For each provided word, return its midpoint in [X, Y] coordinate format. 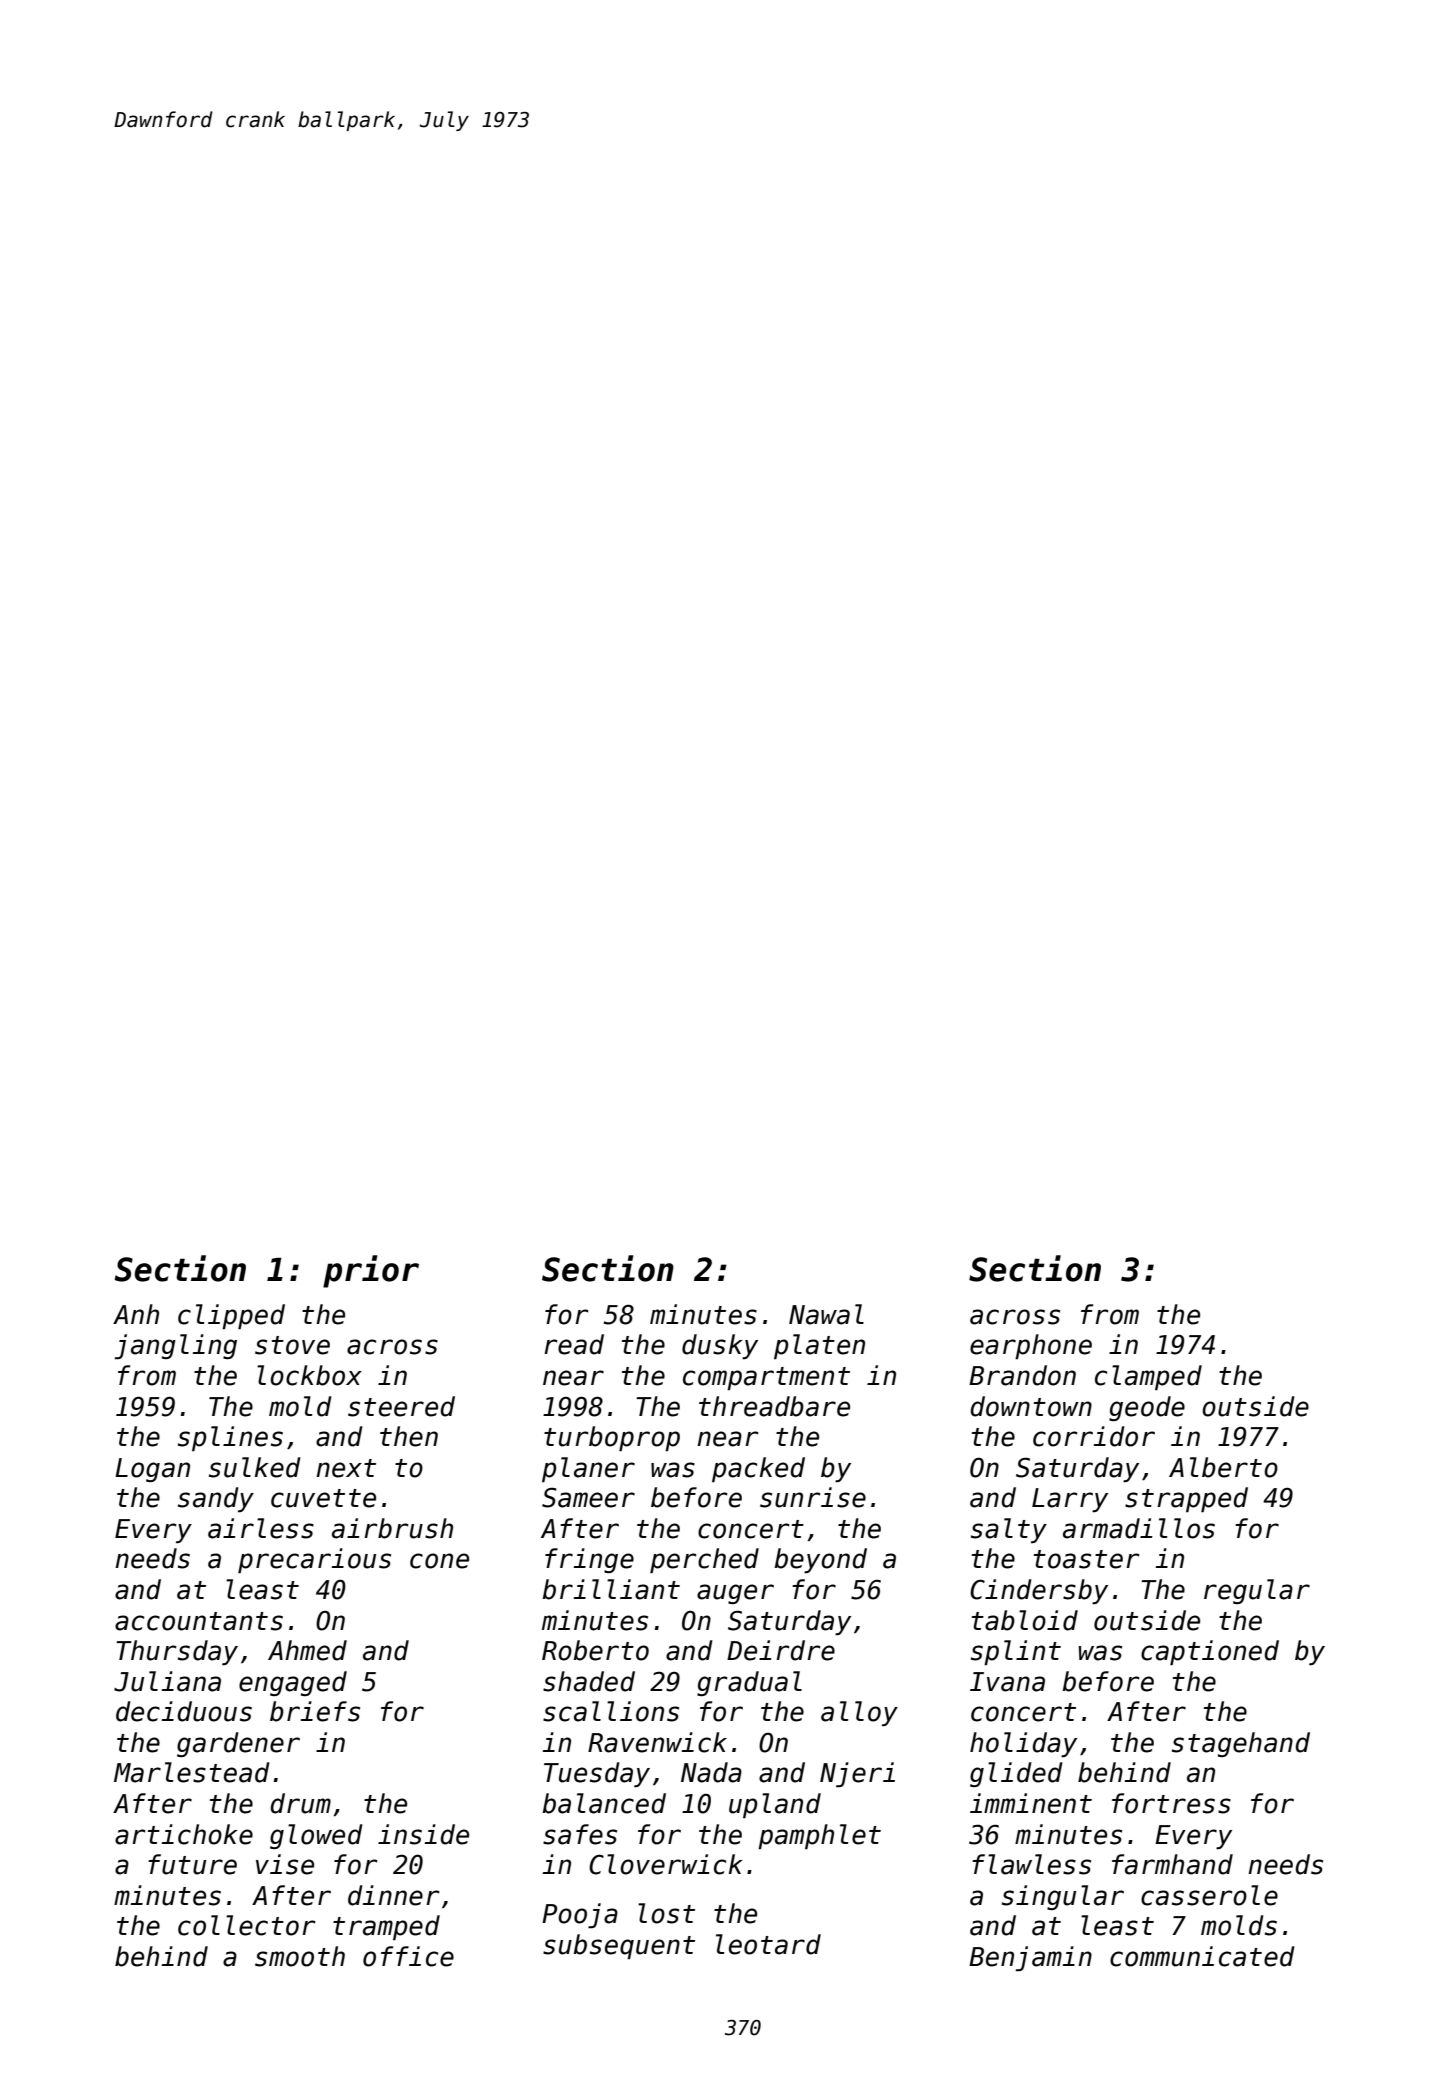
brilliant [611, 1589]
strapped [1186, 1499]
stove [292, 1345]
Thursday [177, 1652]
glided [1016, 1774]
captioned [1210, 1652]
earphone [1031, 1346]
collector [247, 1925]
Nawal [826, 1314]
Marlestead [192, 1772]
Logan [152, 1470]
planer [588, 1469]
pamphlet [819, 1836]
